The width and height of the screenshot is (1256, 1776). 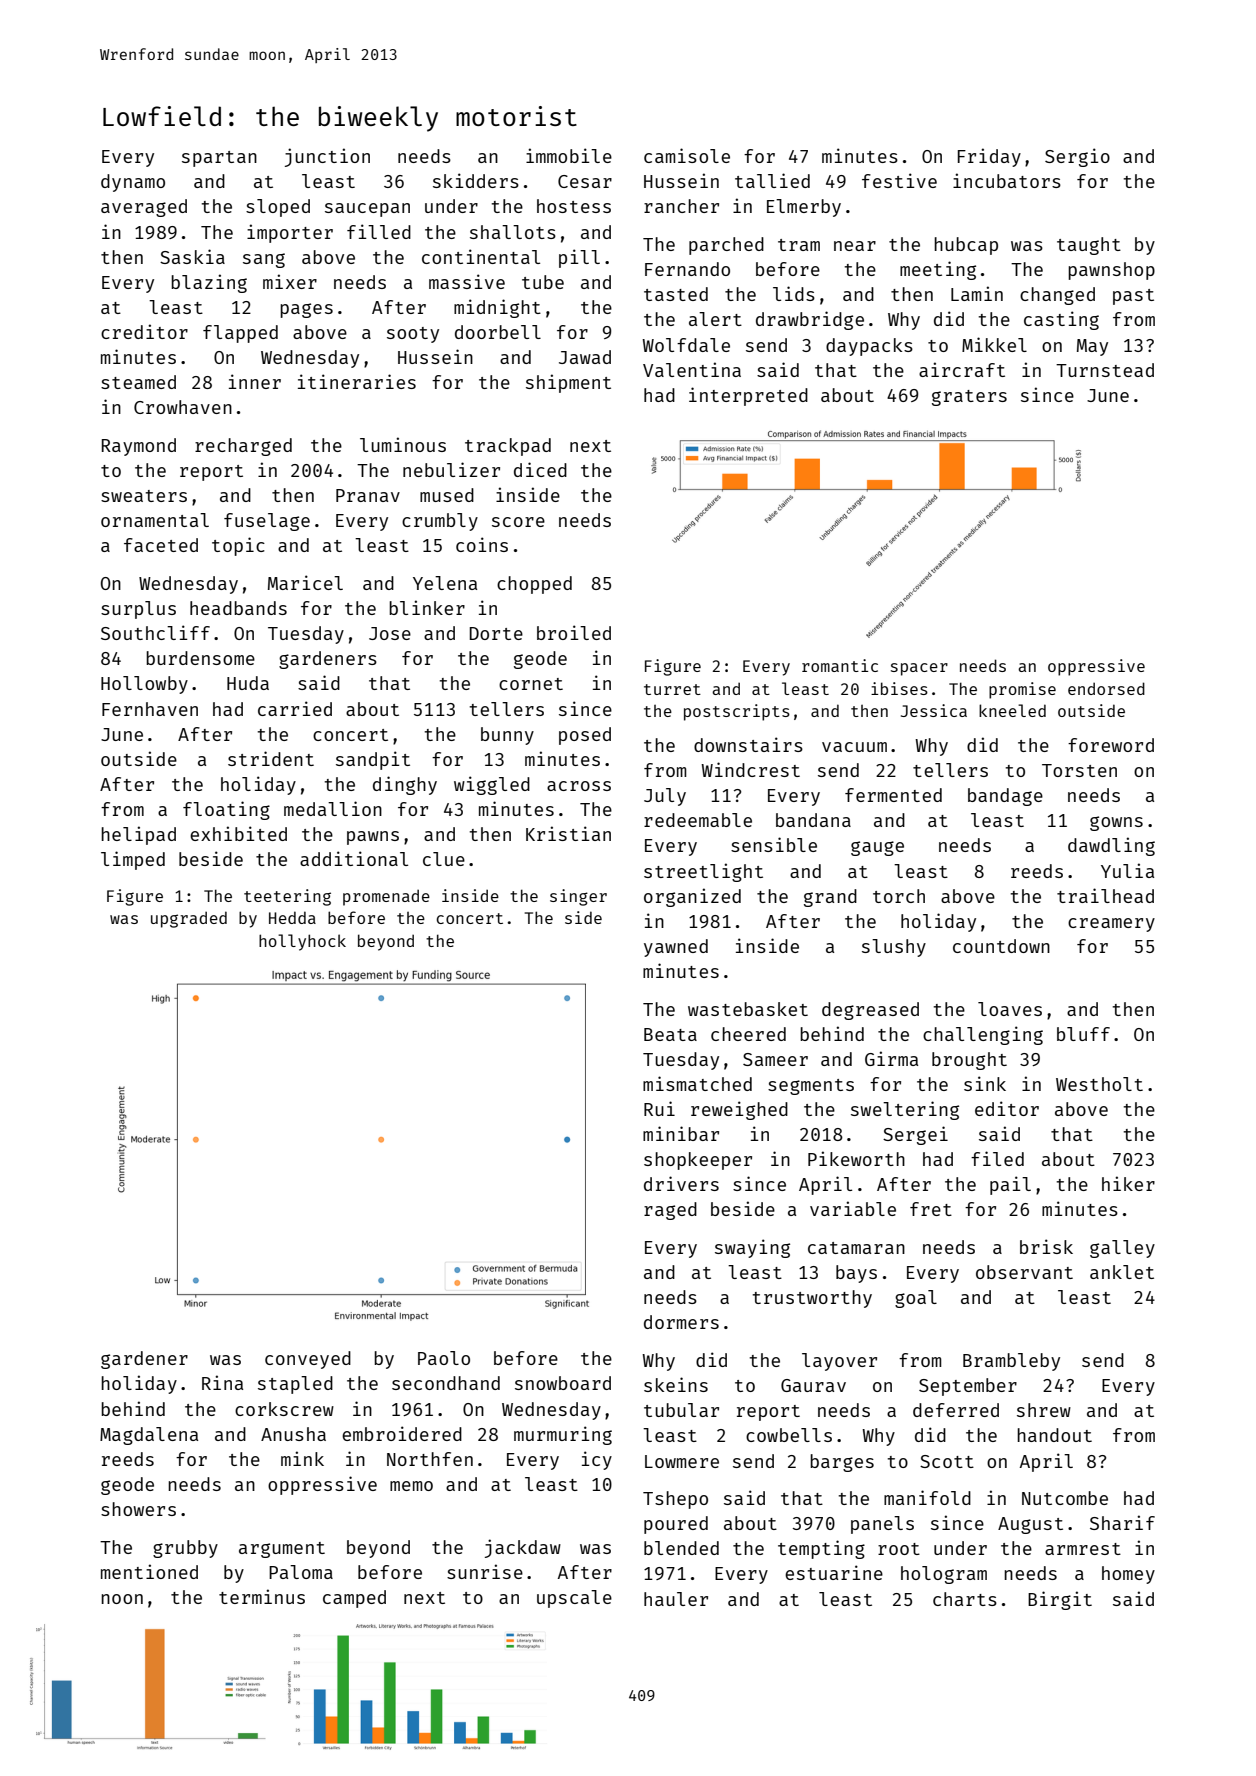 What do you see at coordinates (149, 1436) in the screenshot?
I see `Magdalena` at bounding box center [149, 1436].
